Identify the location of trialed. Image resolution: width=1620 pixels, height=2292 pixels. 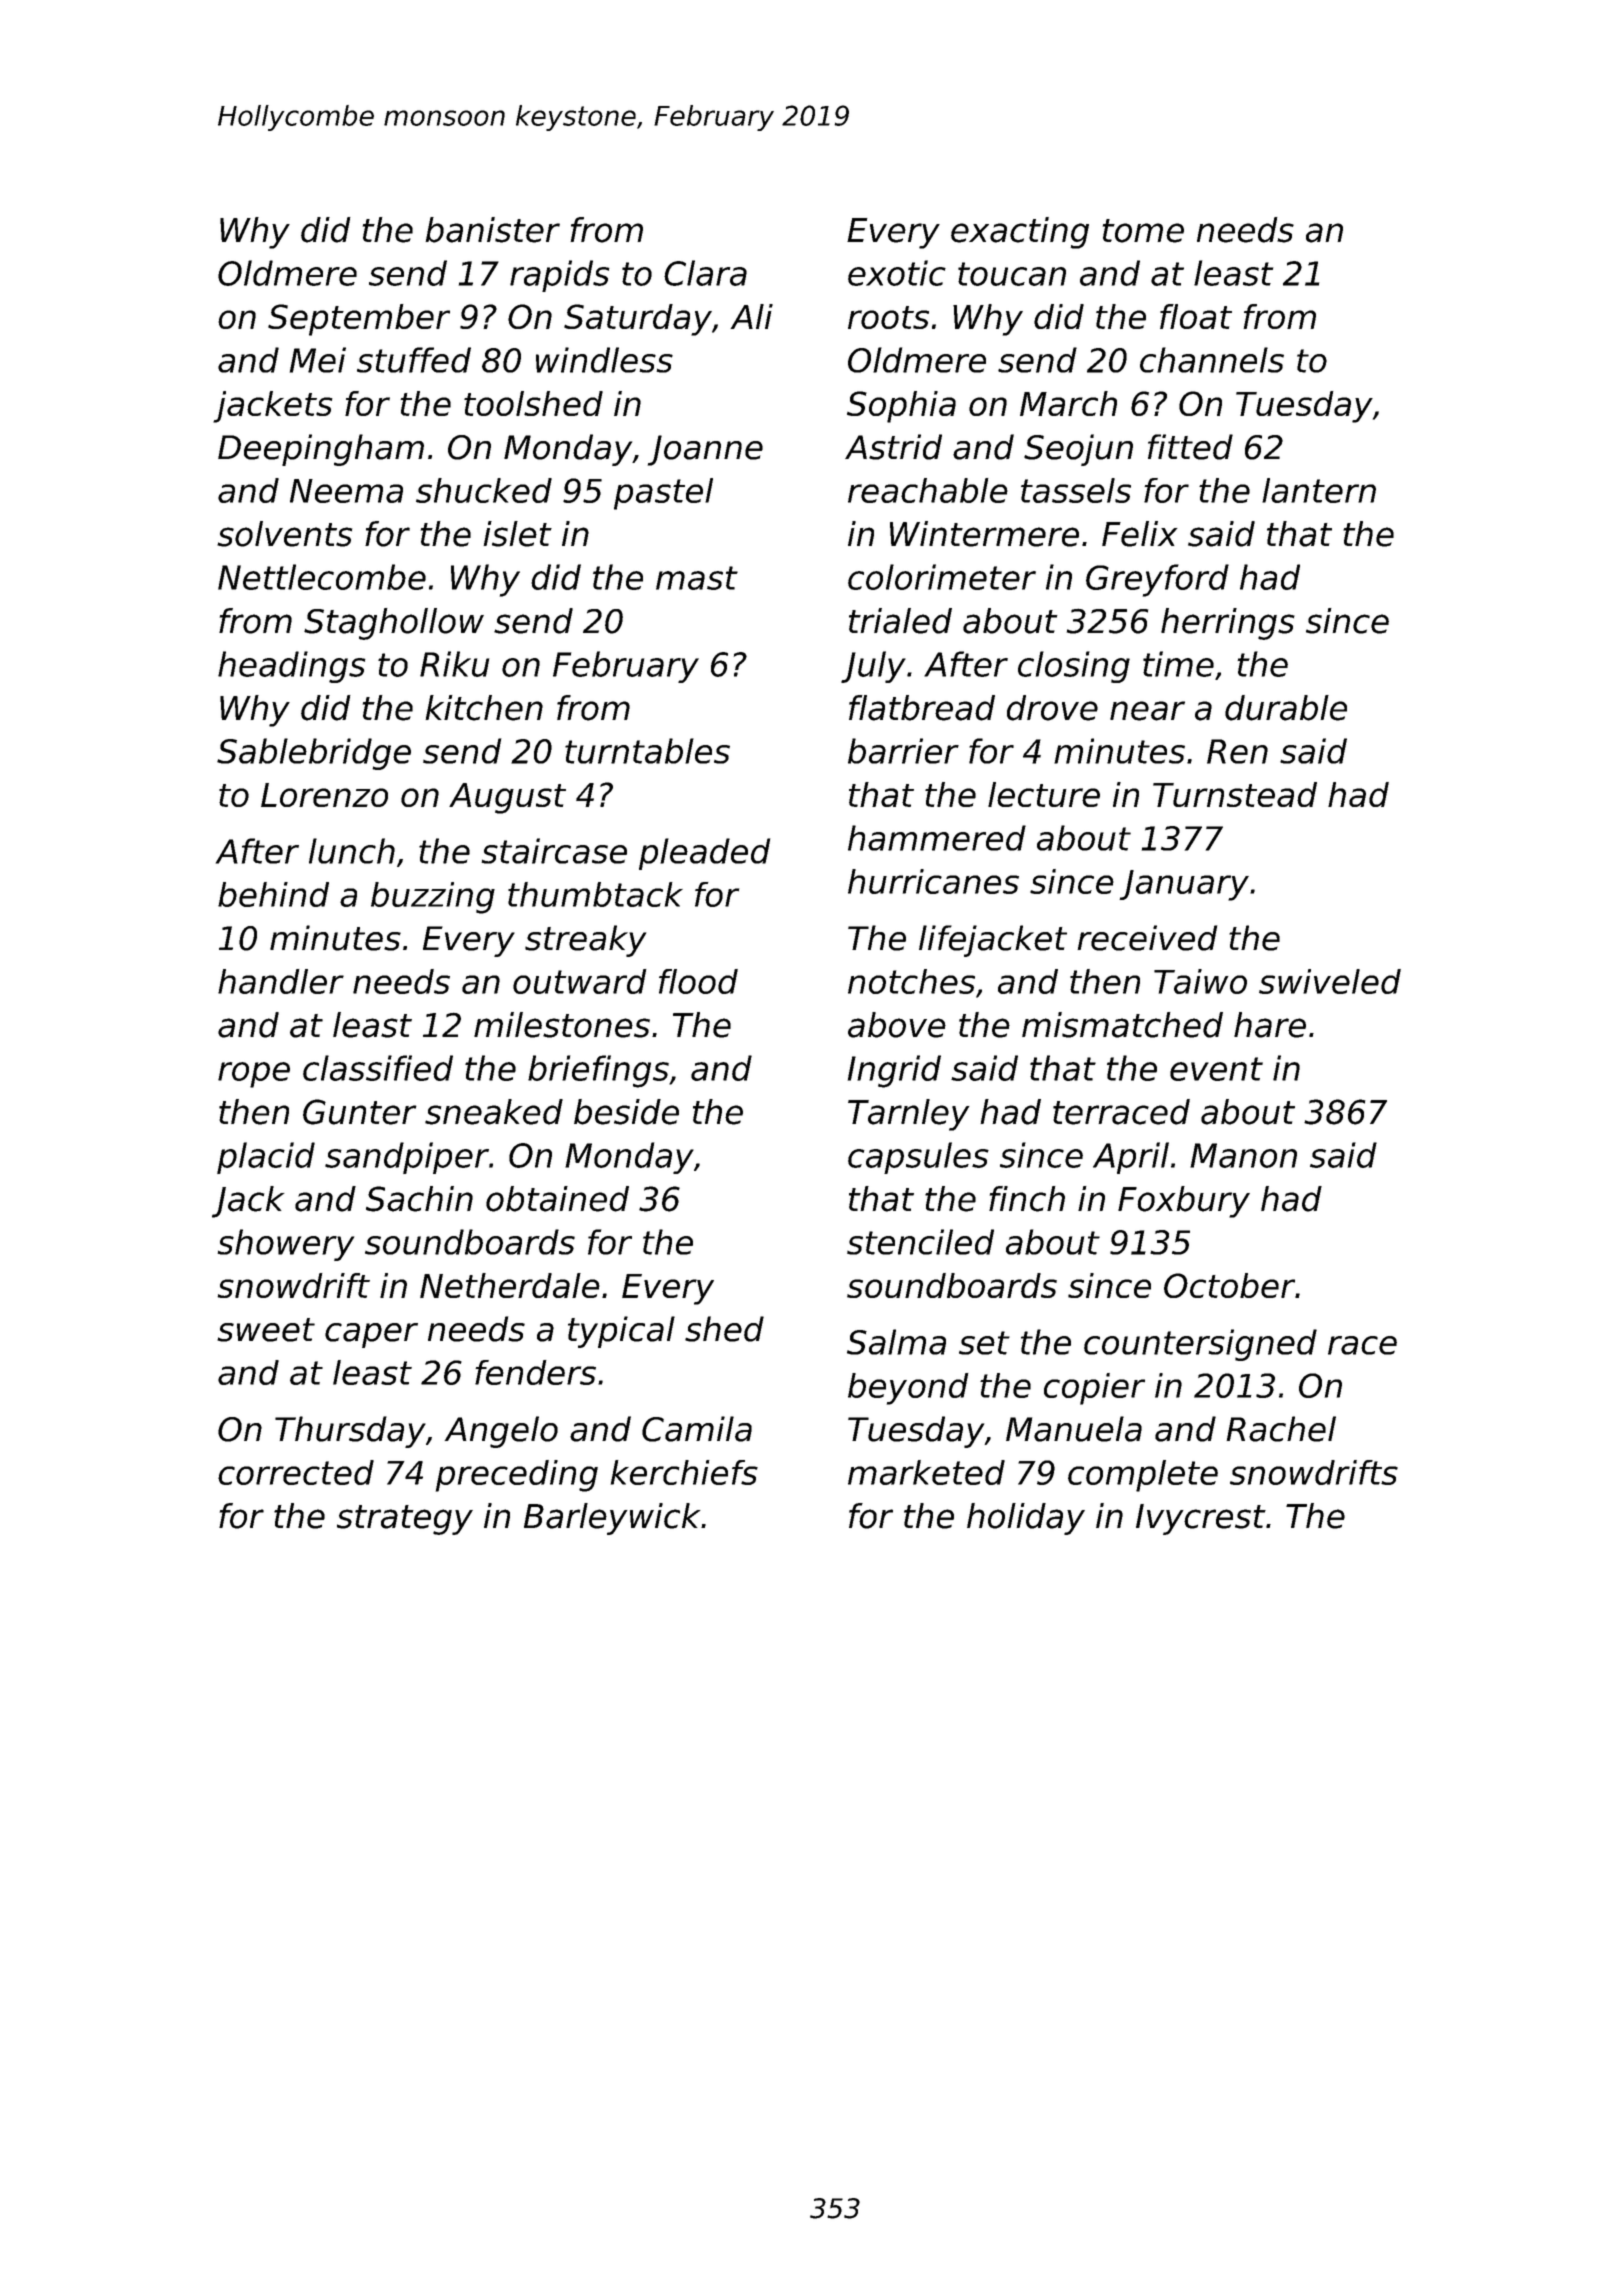
(900, 621).
